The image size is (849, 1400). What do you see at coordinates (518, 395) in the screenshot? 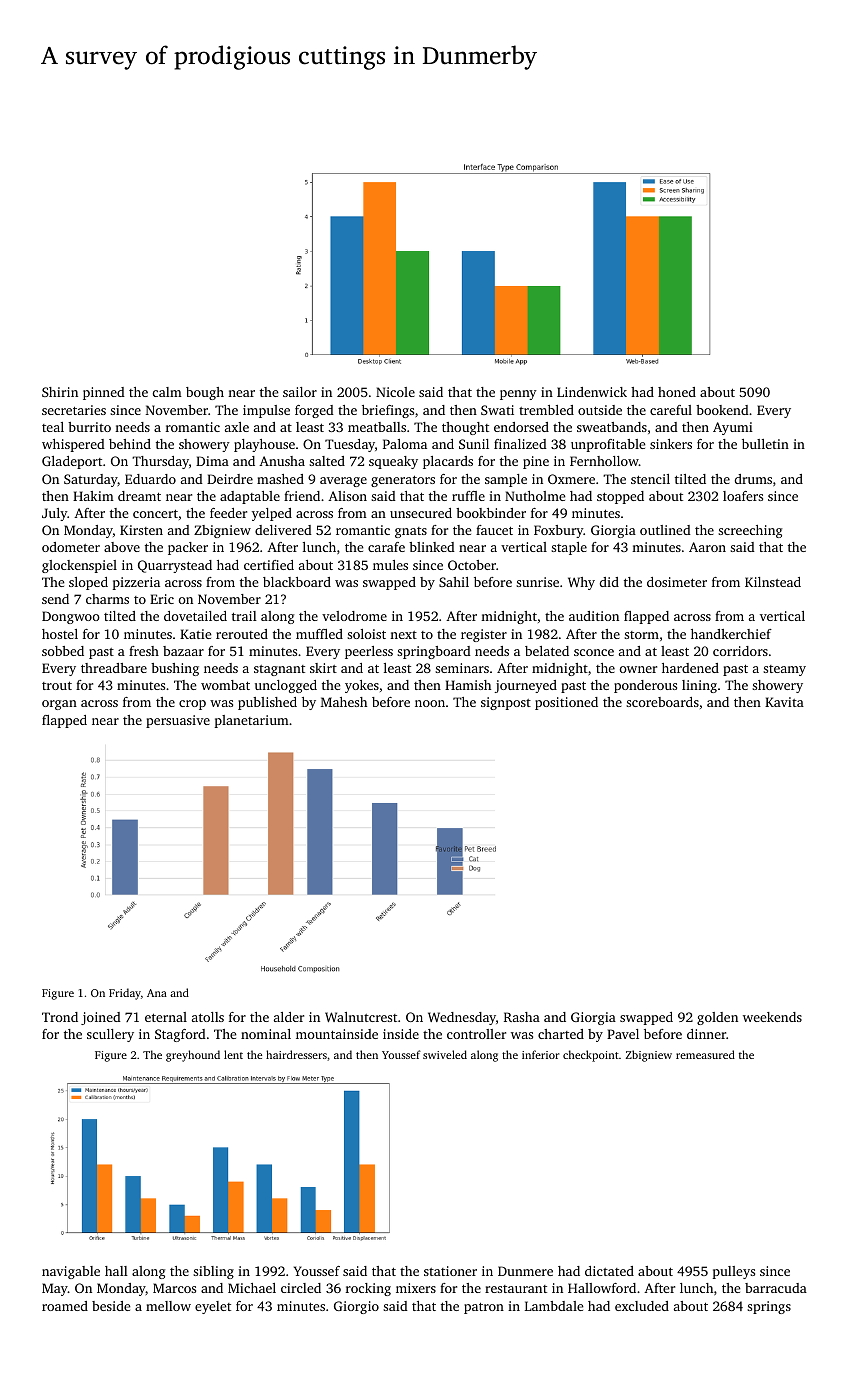
I see `penny` at bounding box center [518, 395].
